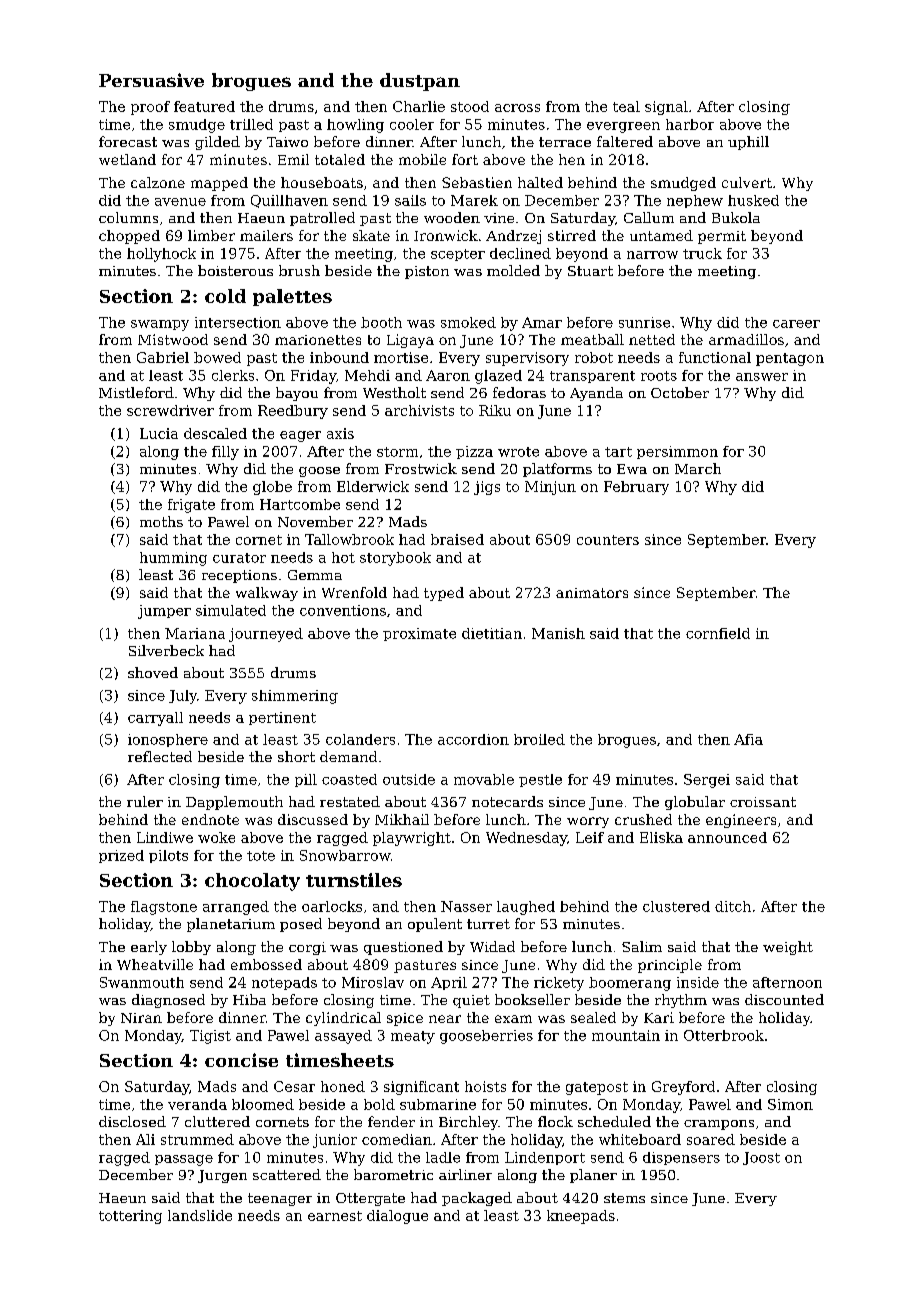 This screenshot has width=924, height=1308. Describe the element at coordinates (718, 633) in the screenshot. I see `cornfield` at that location.
